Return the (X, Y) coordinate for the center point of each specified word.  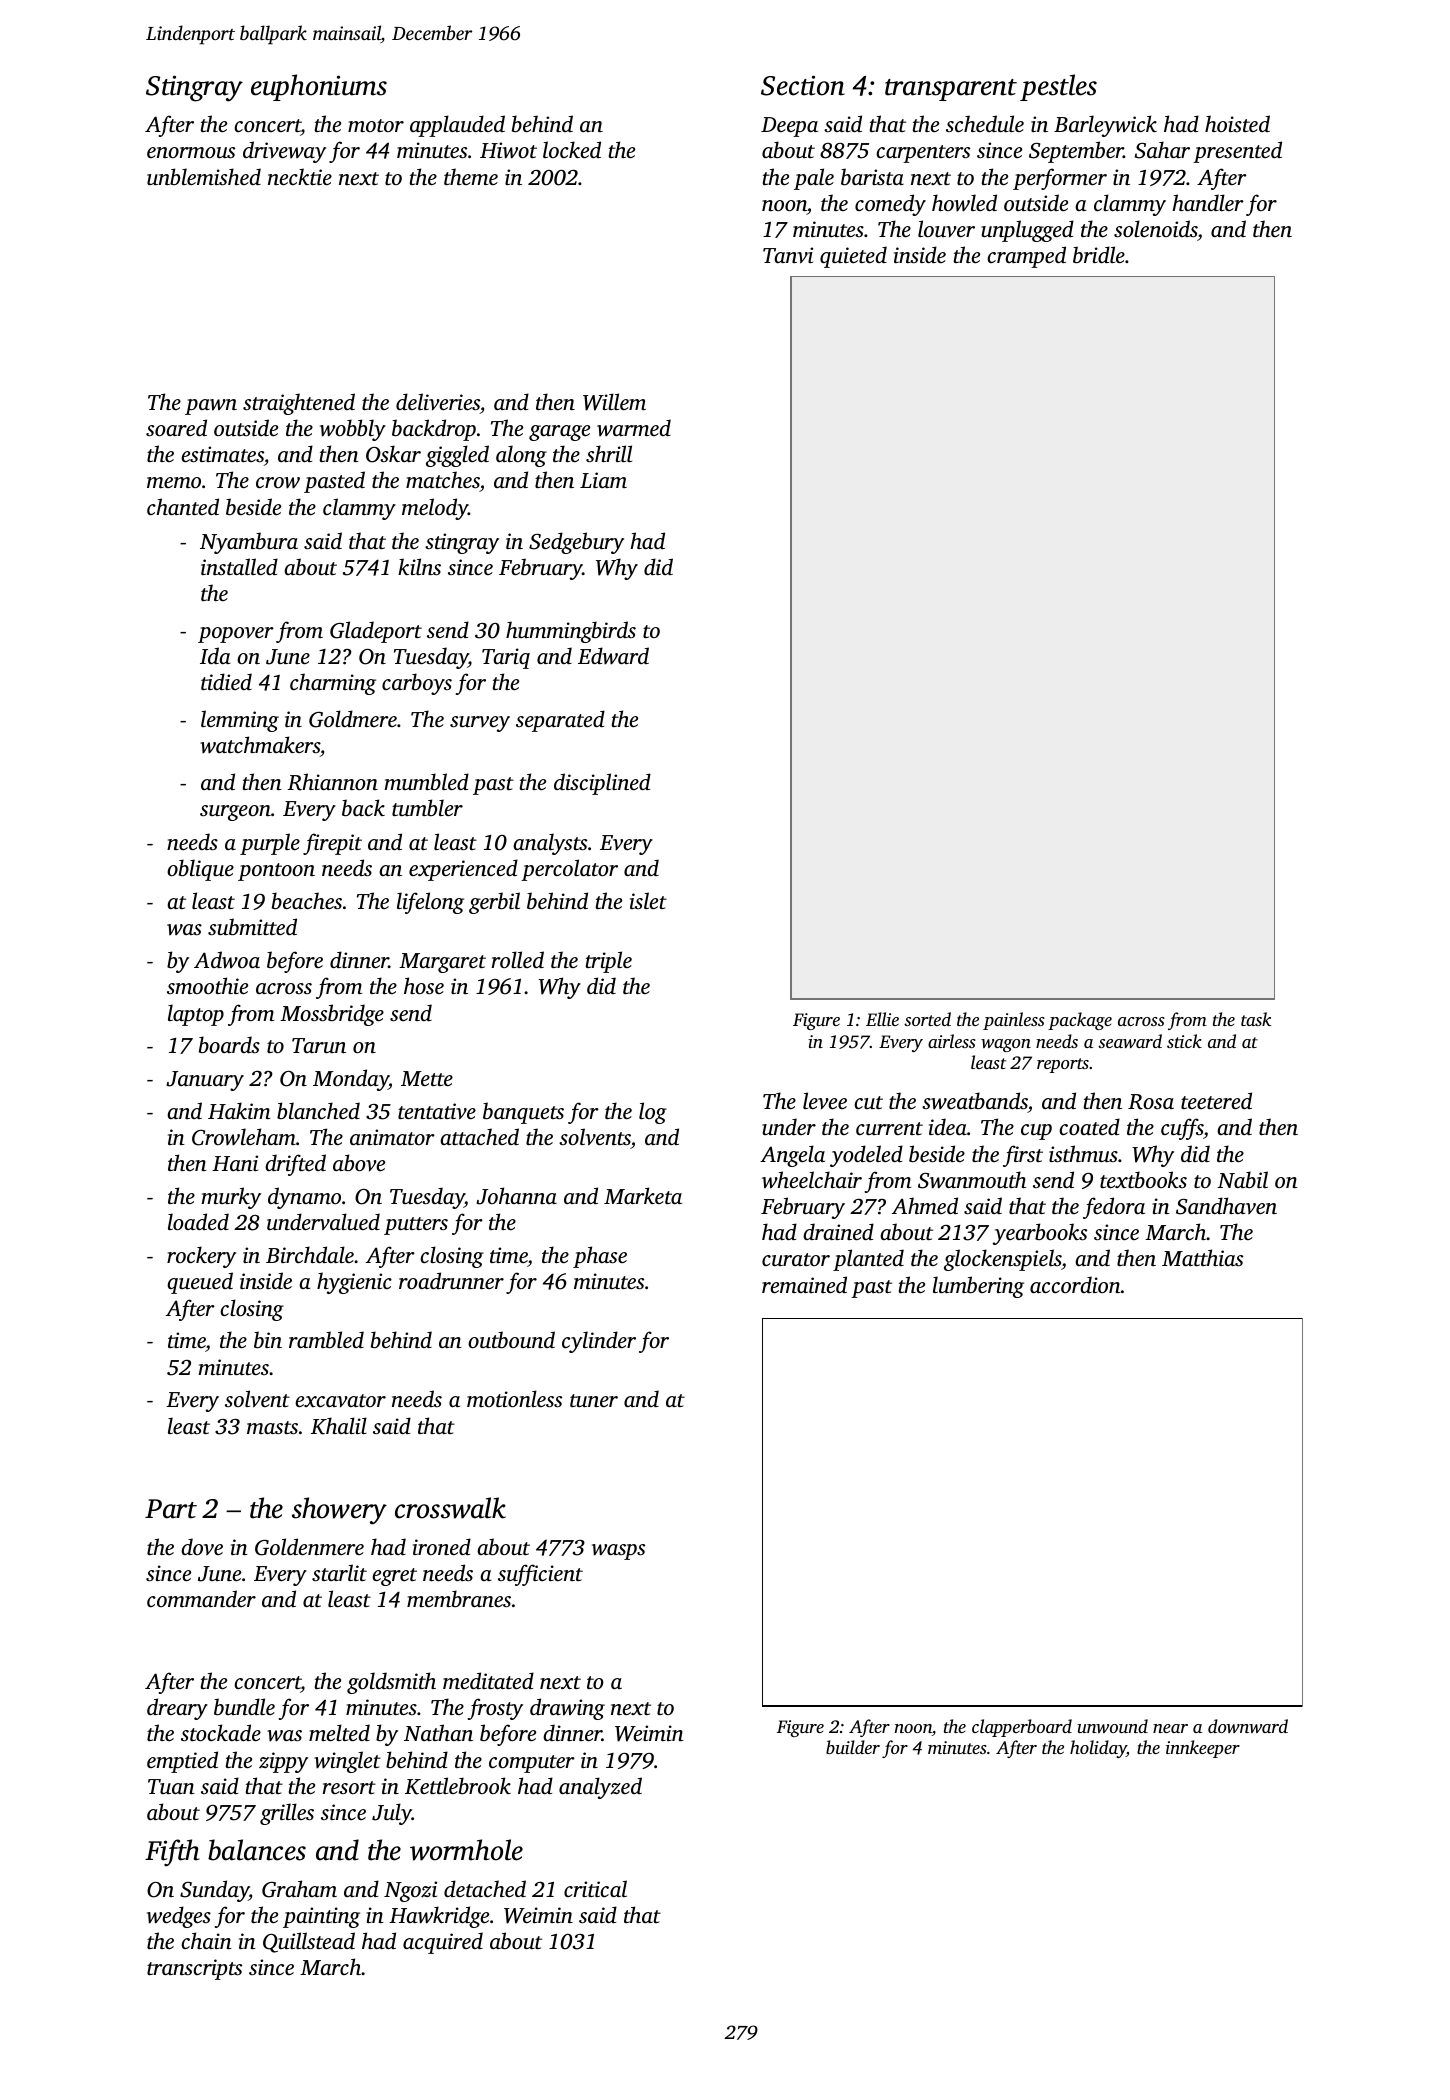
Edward (613, 656)
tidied (226, 681)
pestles (1058, 87)
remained (804, 1284)
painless (1014, 1021)
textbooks (1143, 1179)
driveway (284, 152)
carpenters (923, 154)
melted (339, 1732)
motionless (514, 1398)
